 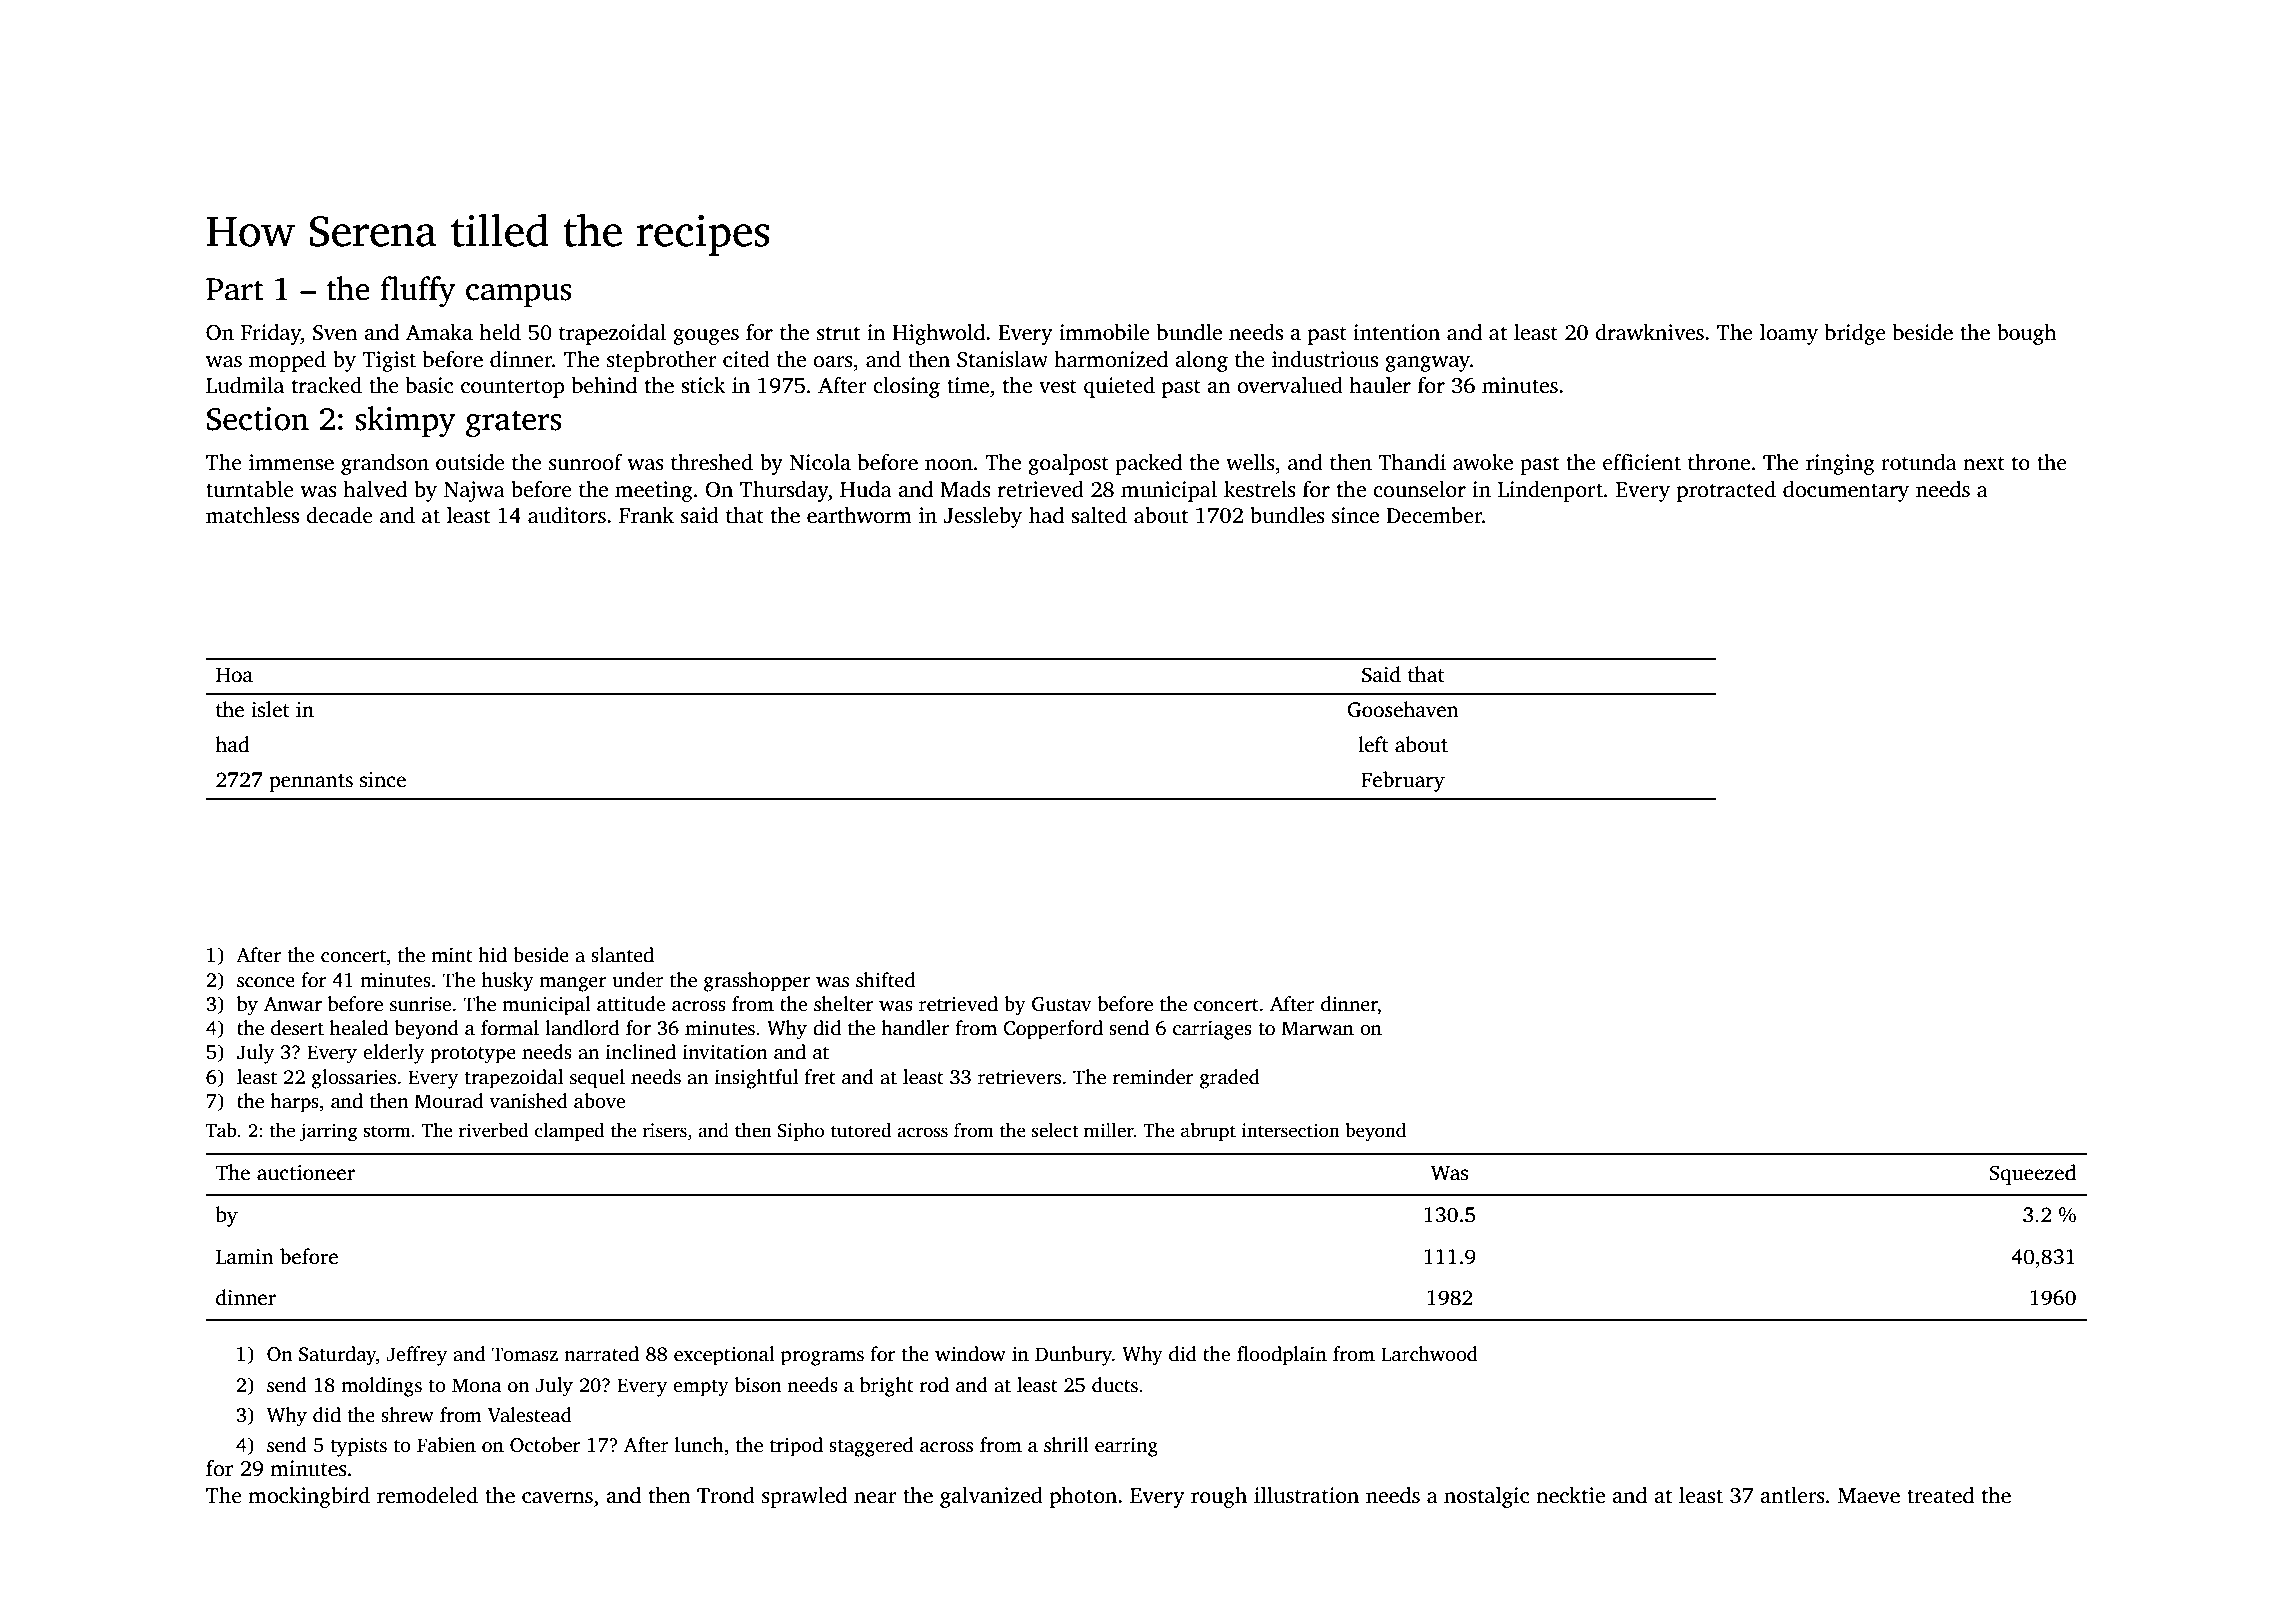 I want to click on bridge, so click(x=1855, y=334).
